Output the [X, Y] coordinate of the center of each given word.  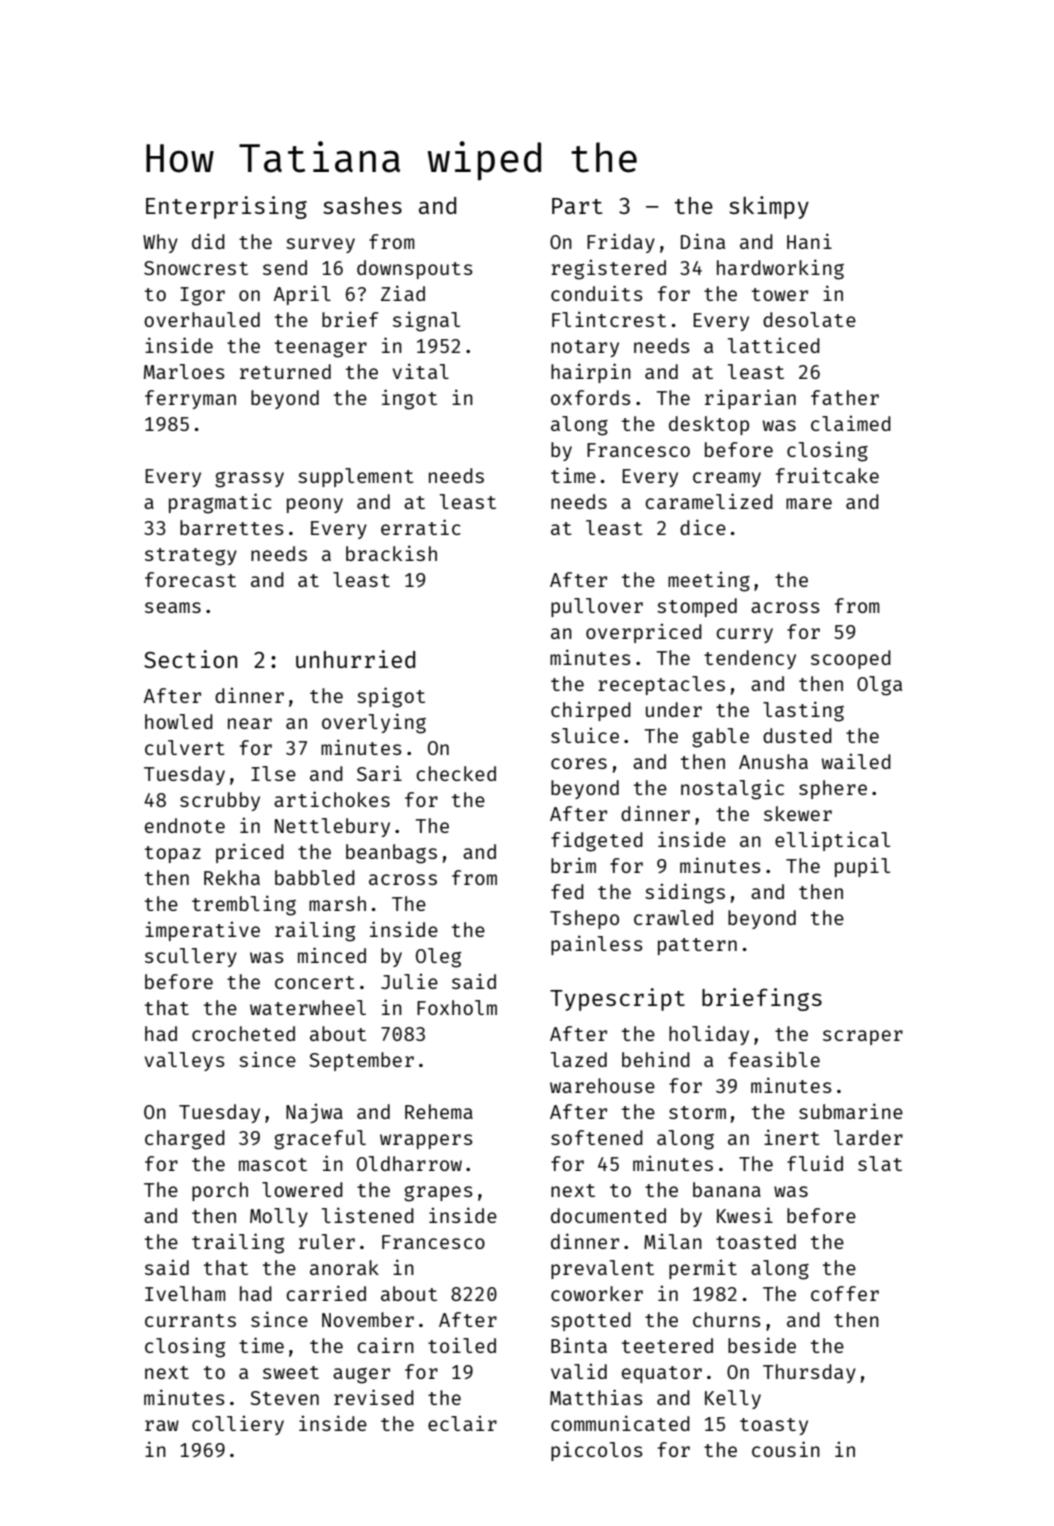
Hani [809, 241]
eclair [462, 1423]
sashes [362, 205]
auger [361, 1376]
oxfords [590, 397]
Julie [409, 981]
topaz [173, 854]
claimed [851, 423]
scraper [863, 1037]
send [285, 267]
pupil [862, 867]
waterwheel [308, 1007]
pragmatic [220, 503]
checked [456, 773]
